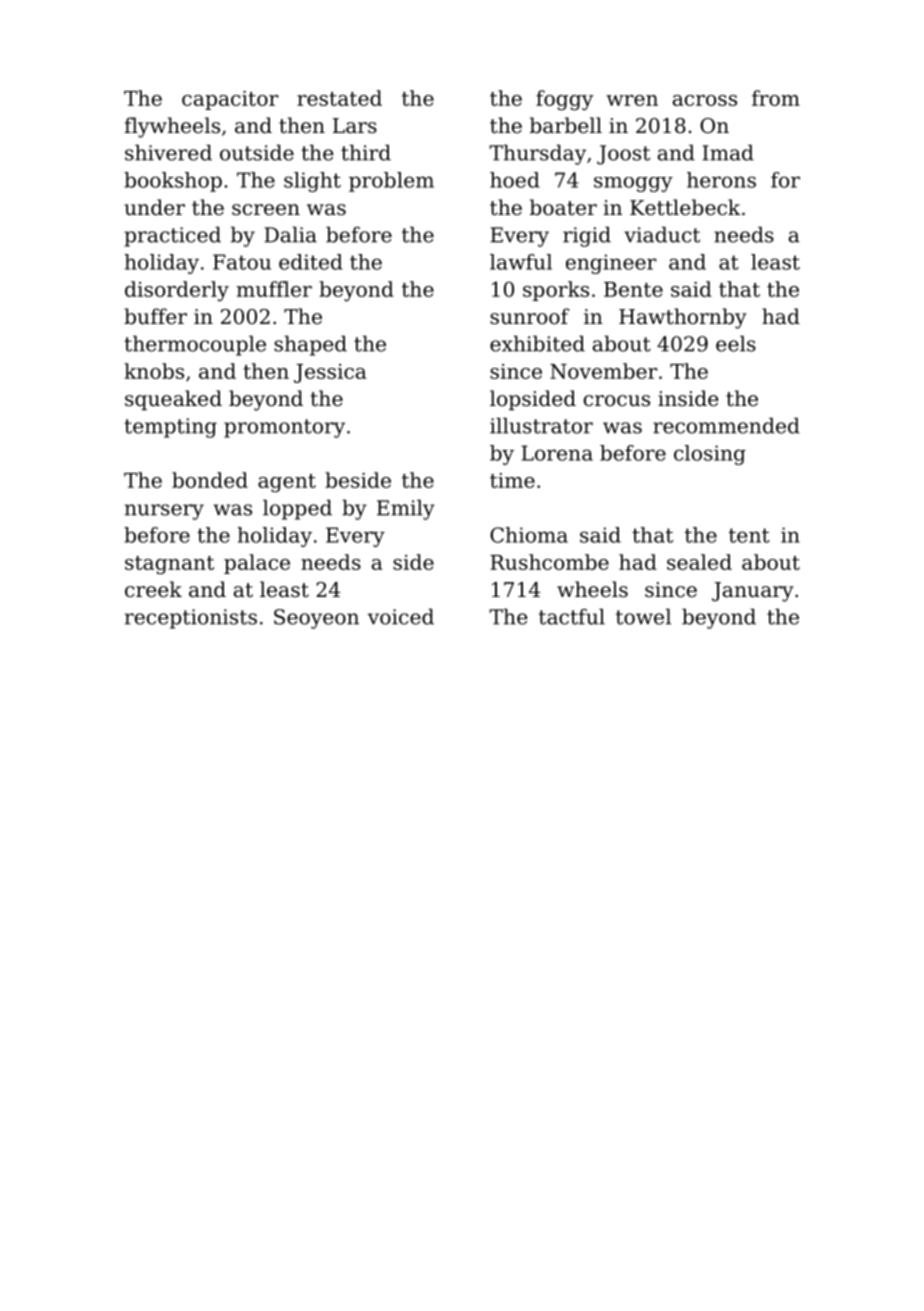  What do you see at coordinates (705, 100) in the document?
I see `across` at bounding box center [705, 100].
